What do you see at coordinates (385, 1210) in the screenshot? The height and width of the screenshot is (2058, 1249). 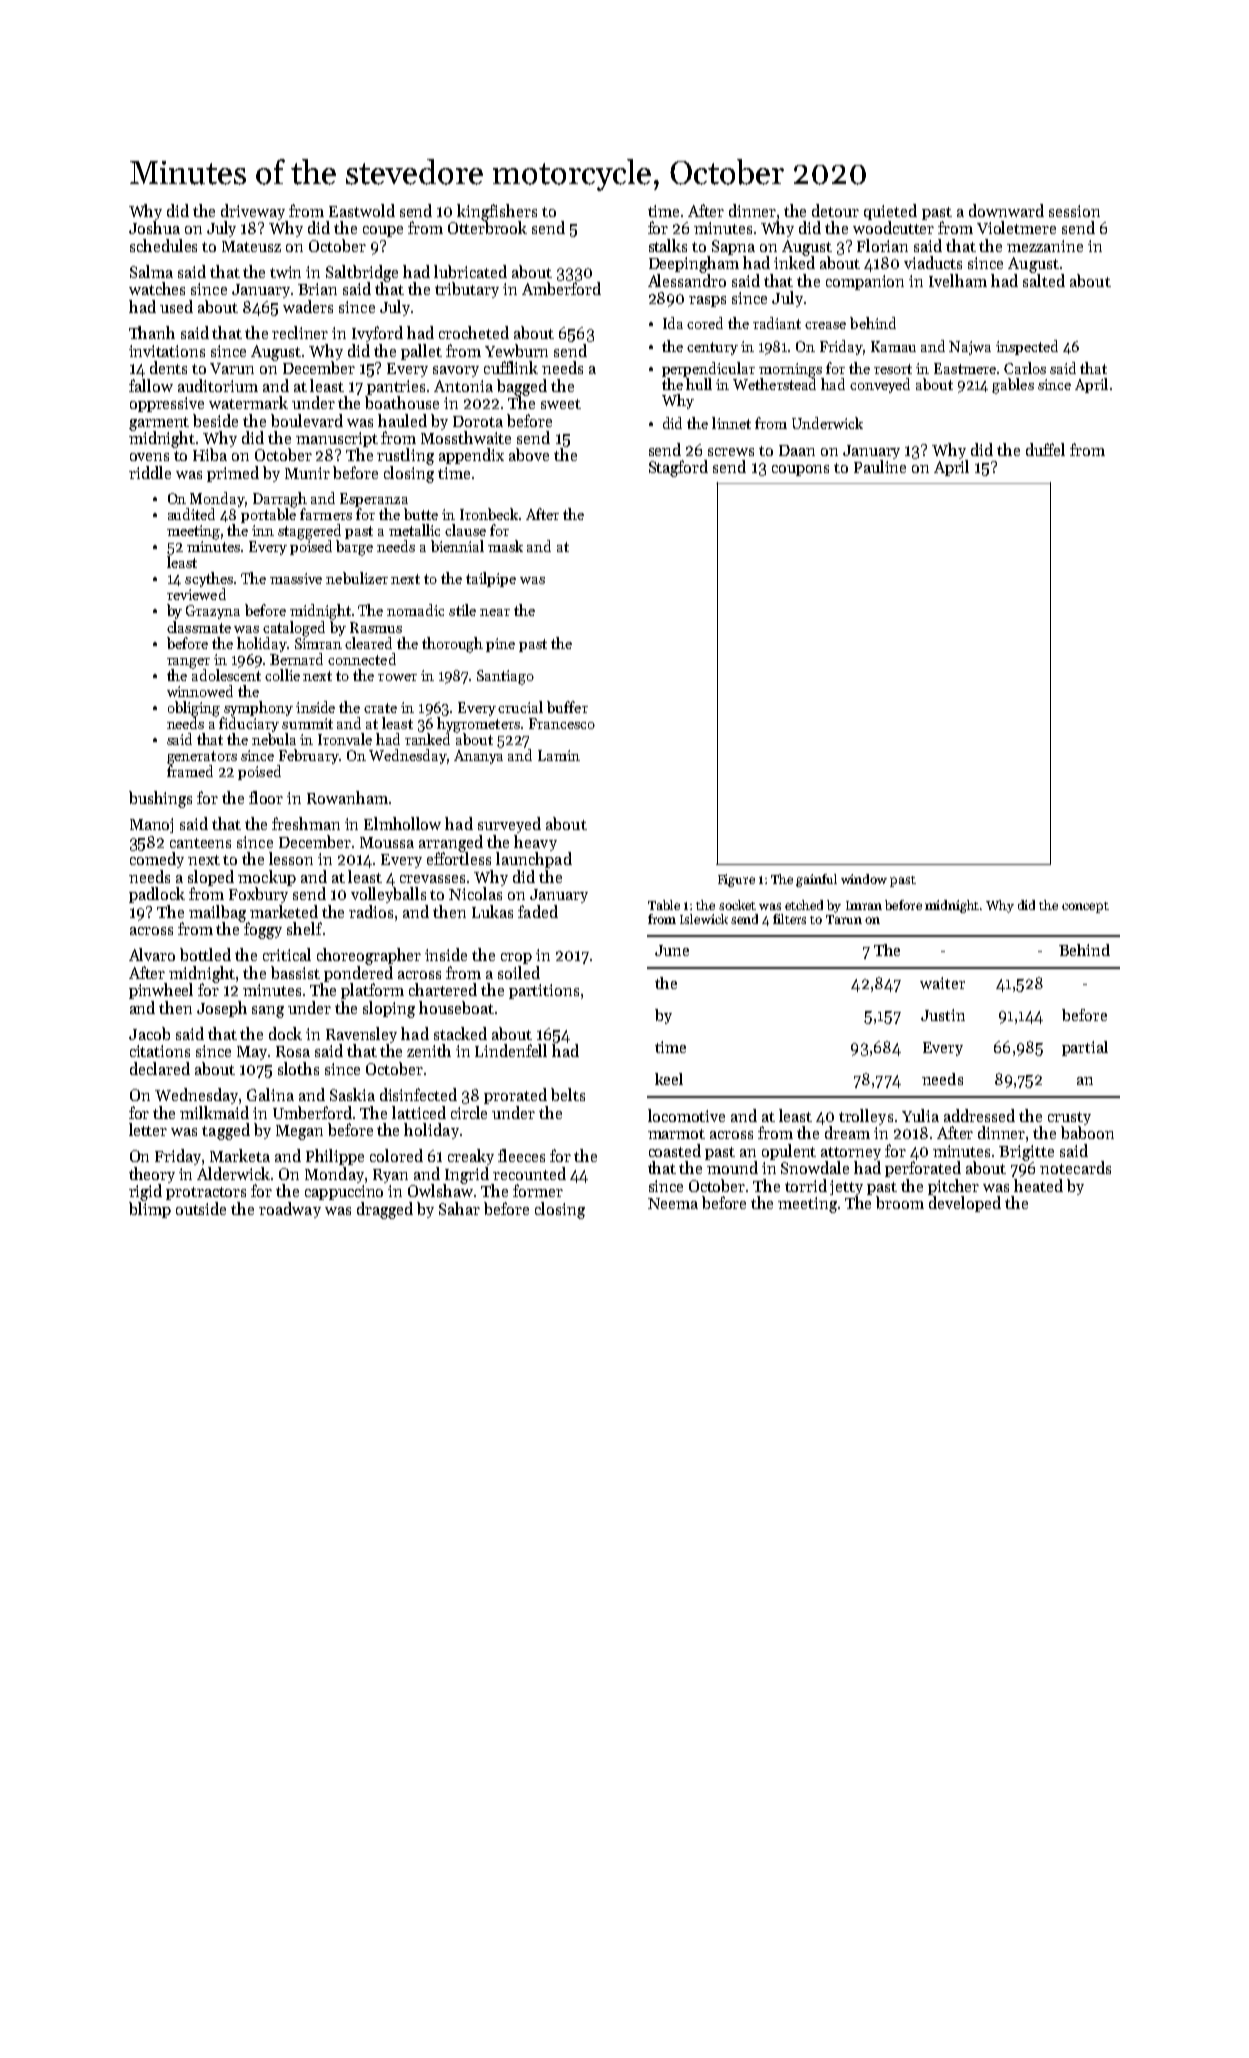 I see `dragged` at bounding box center [385, 1210].
